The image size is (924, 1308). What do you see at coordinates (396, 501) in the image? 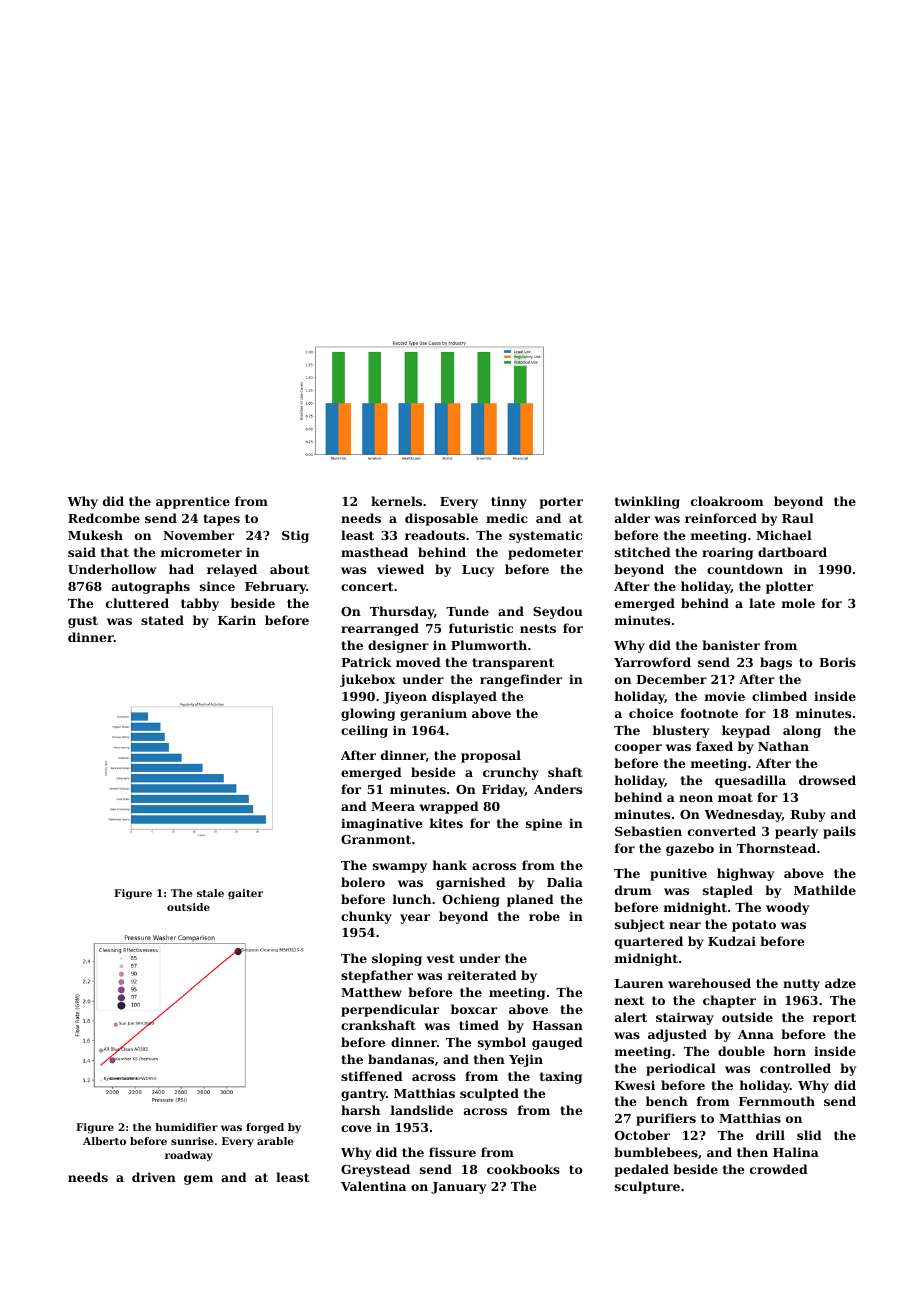
I see `kernels` at bounding box center [396, 501].
